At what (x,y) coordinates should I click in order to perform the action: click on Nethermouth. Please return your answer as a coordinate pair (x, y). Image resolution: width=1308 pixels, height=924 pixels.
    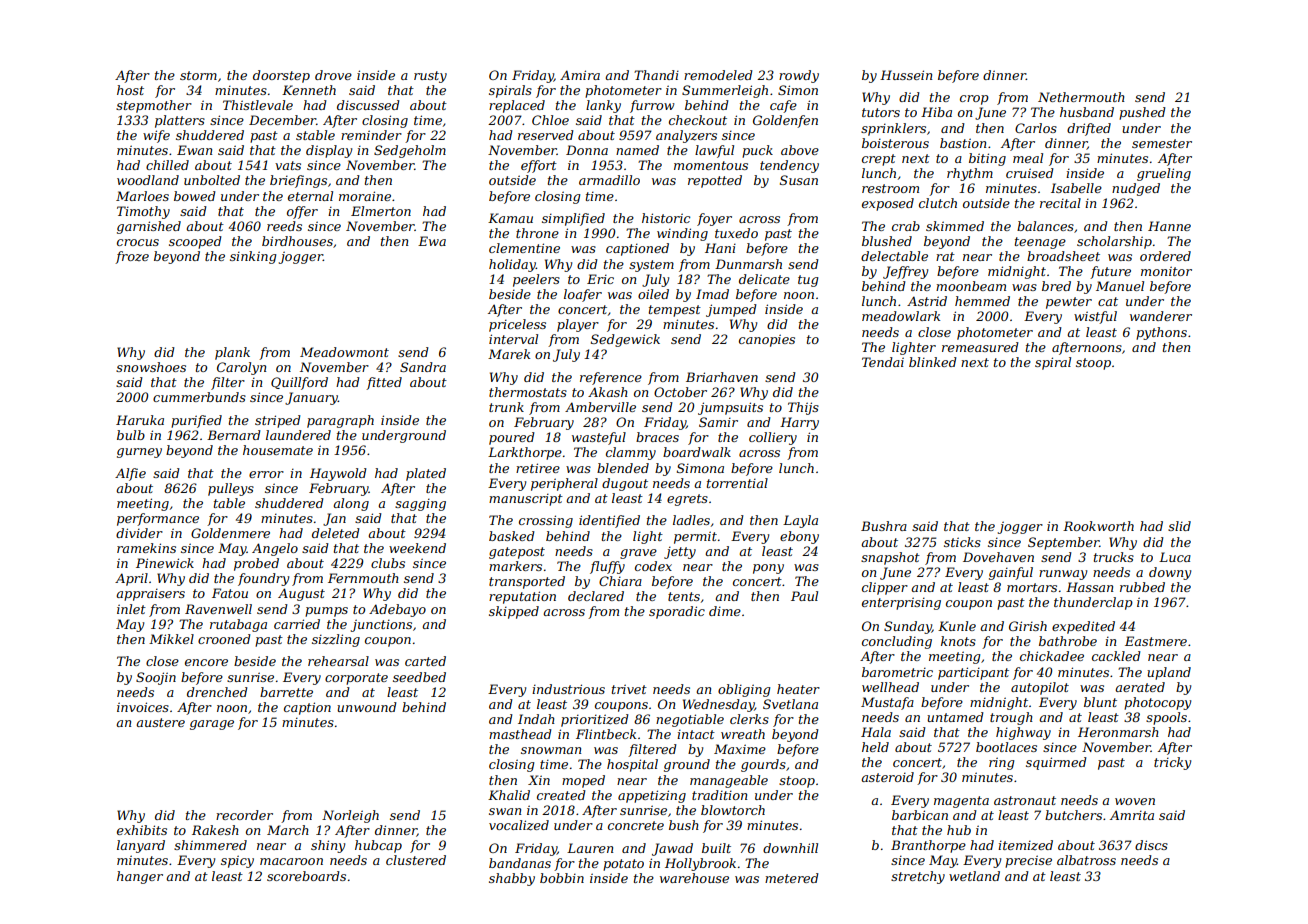
    Looking at the image, I should click on (1081, 97).
